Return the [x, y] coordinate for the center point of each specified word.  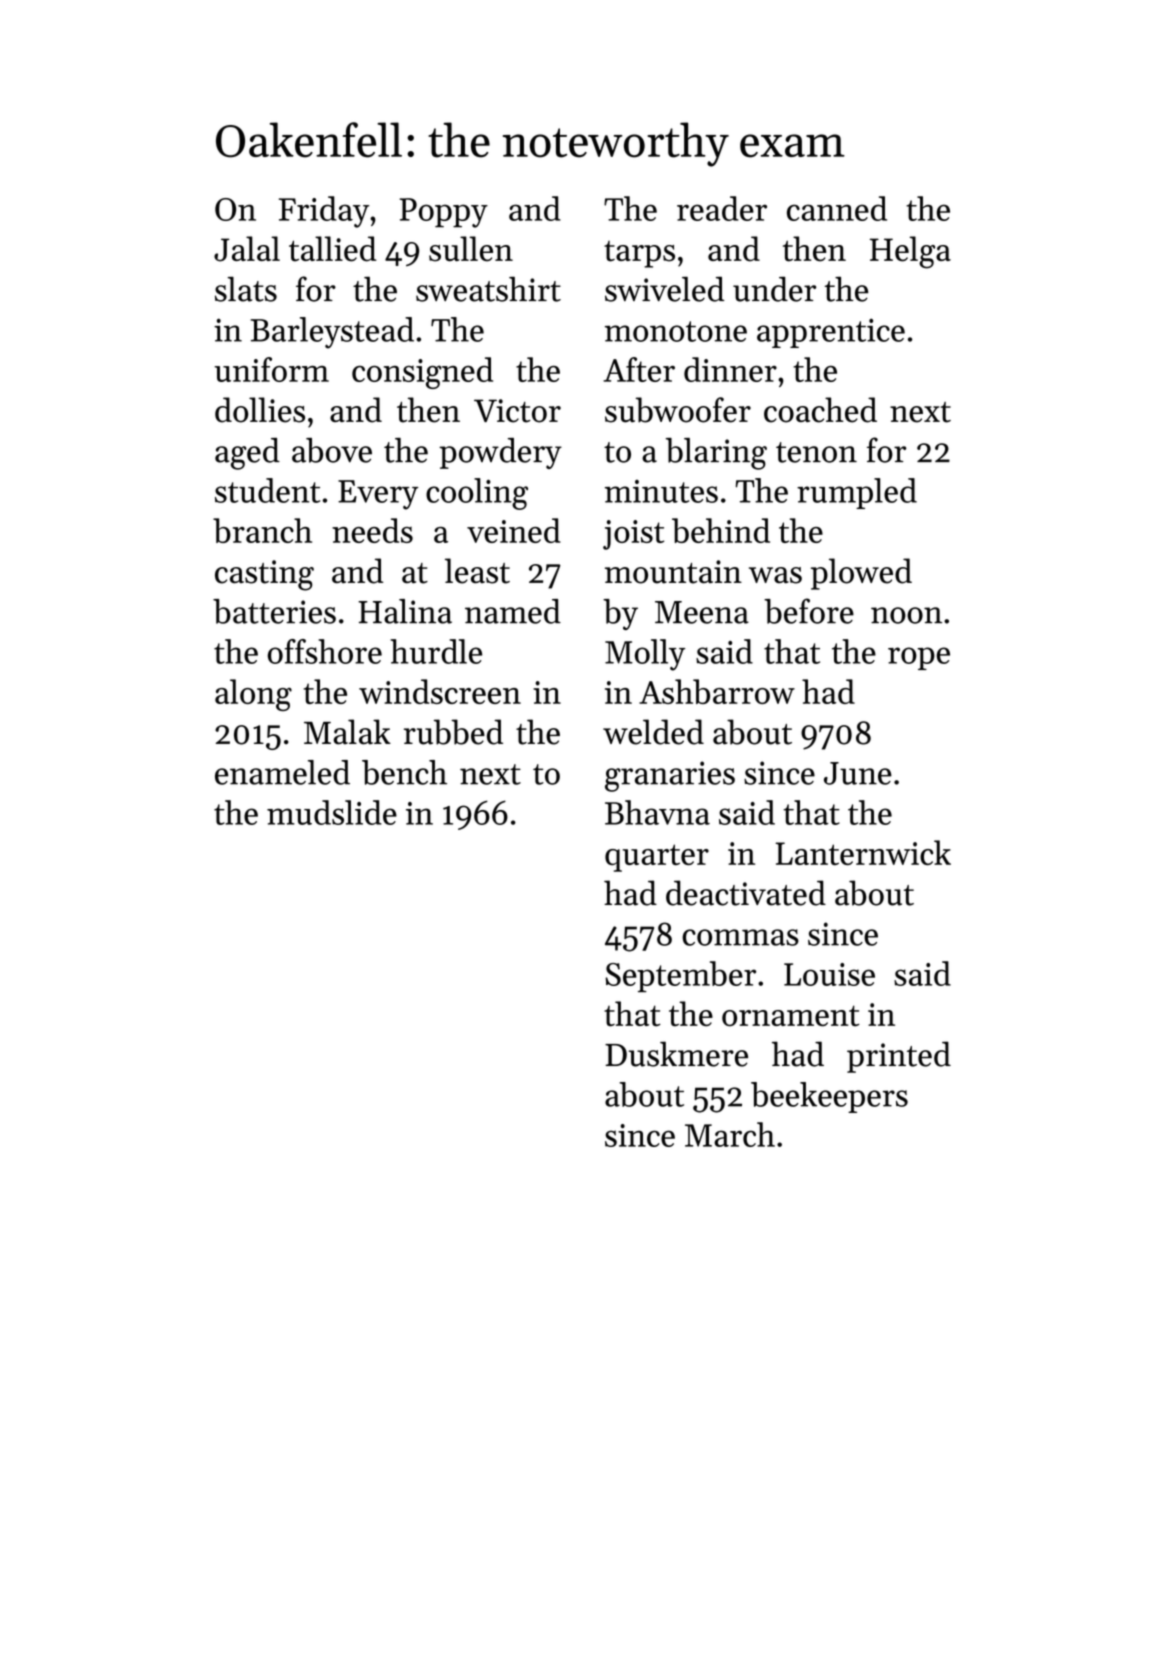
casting [264, 575]
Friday [324, 212]
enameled [282, 772]
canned [837, 208]
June [858, 773]
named [513, 611]
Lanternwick [863, 852]
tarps [639, 254]
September [680, 976]
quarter [657, 858]
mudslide [332, 812]
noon [906, 615]
